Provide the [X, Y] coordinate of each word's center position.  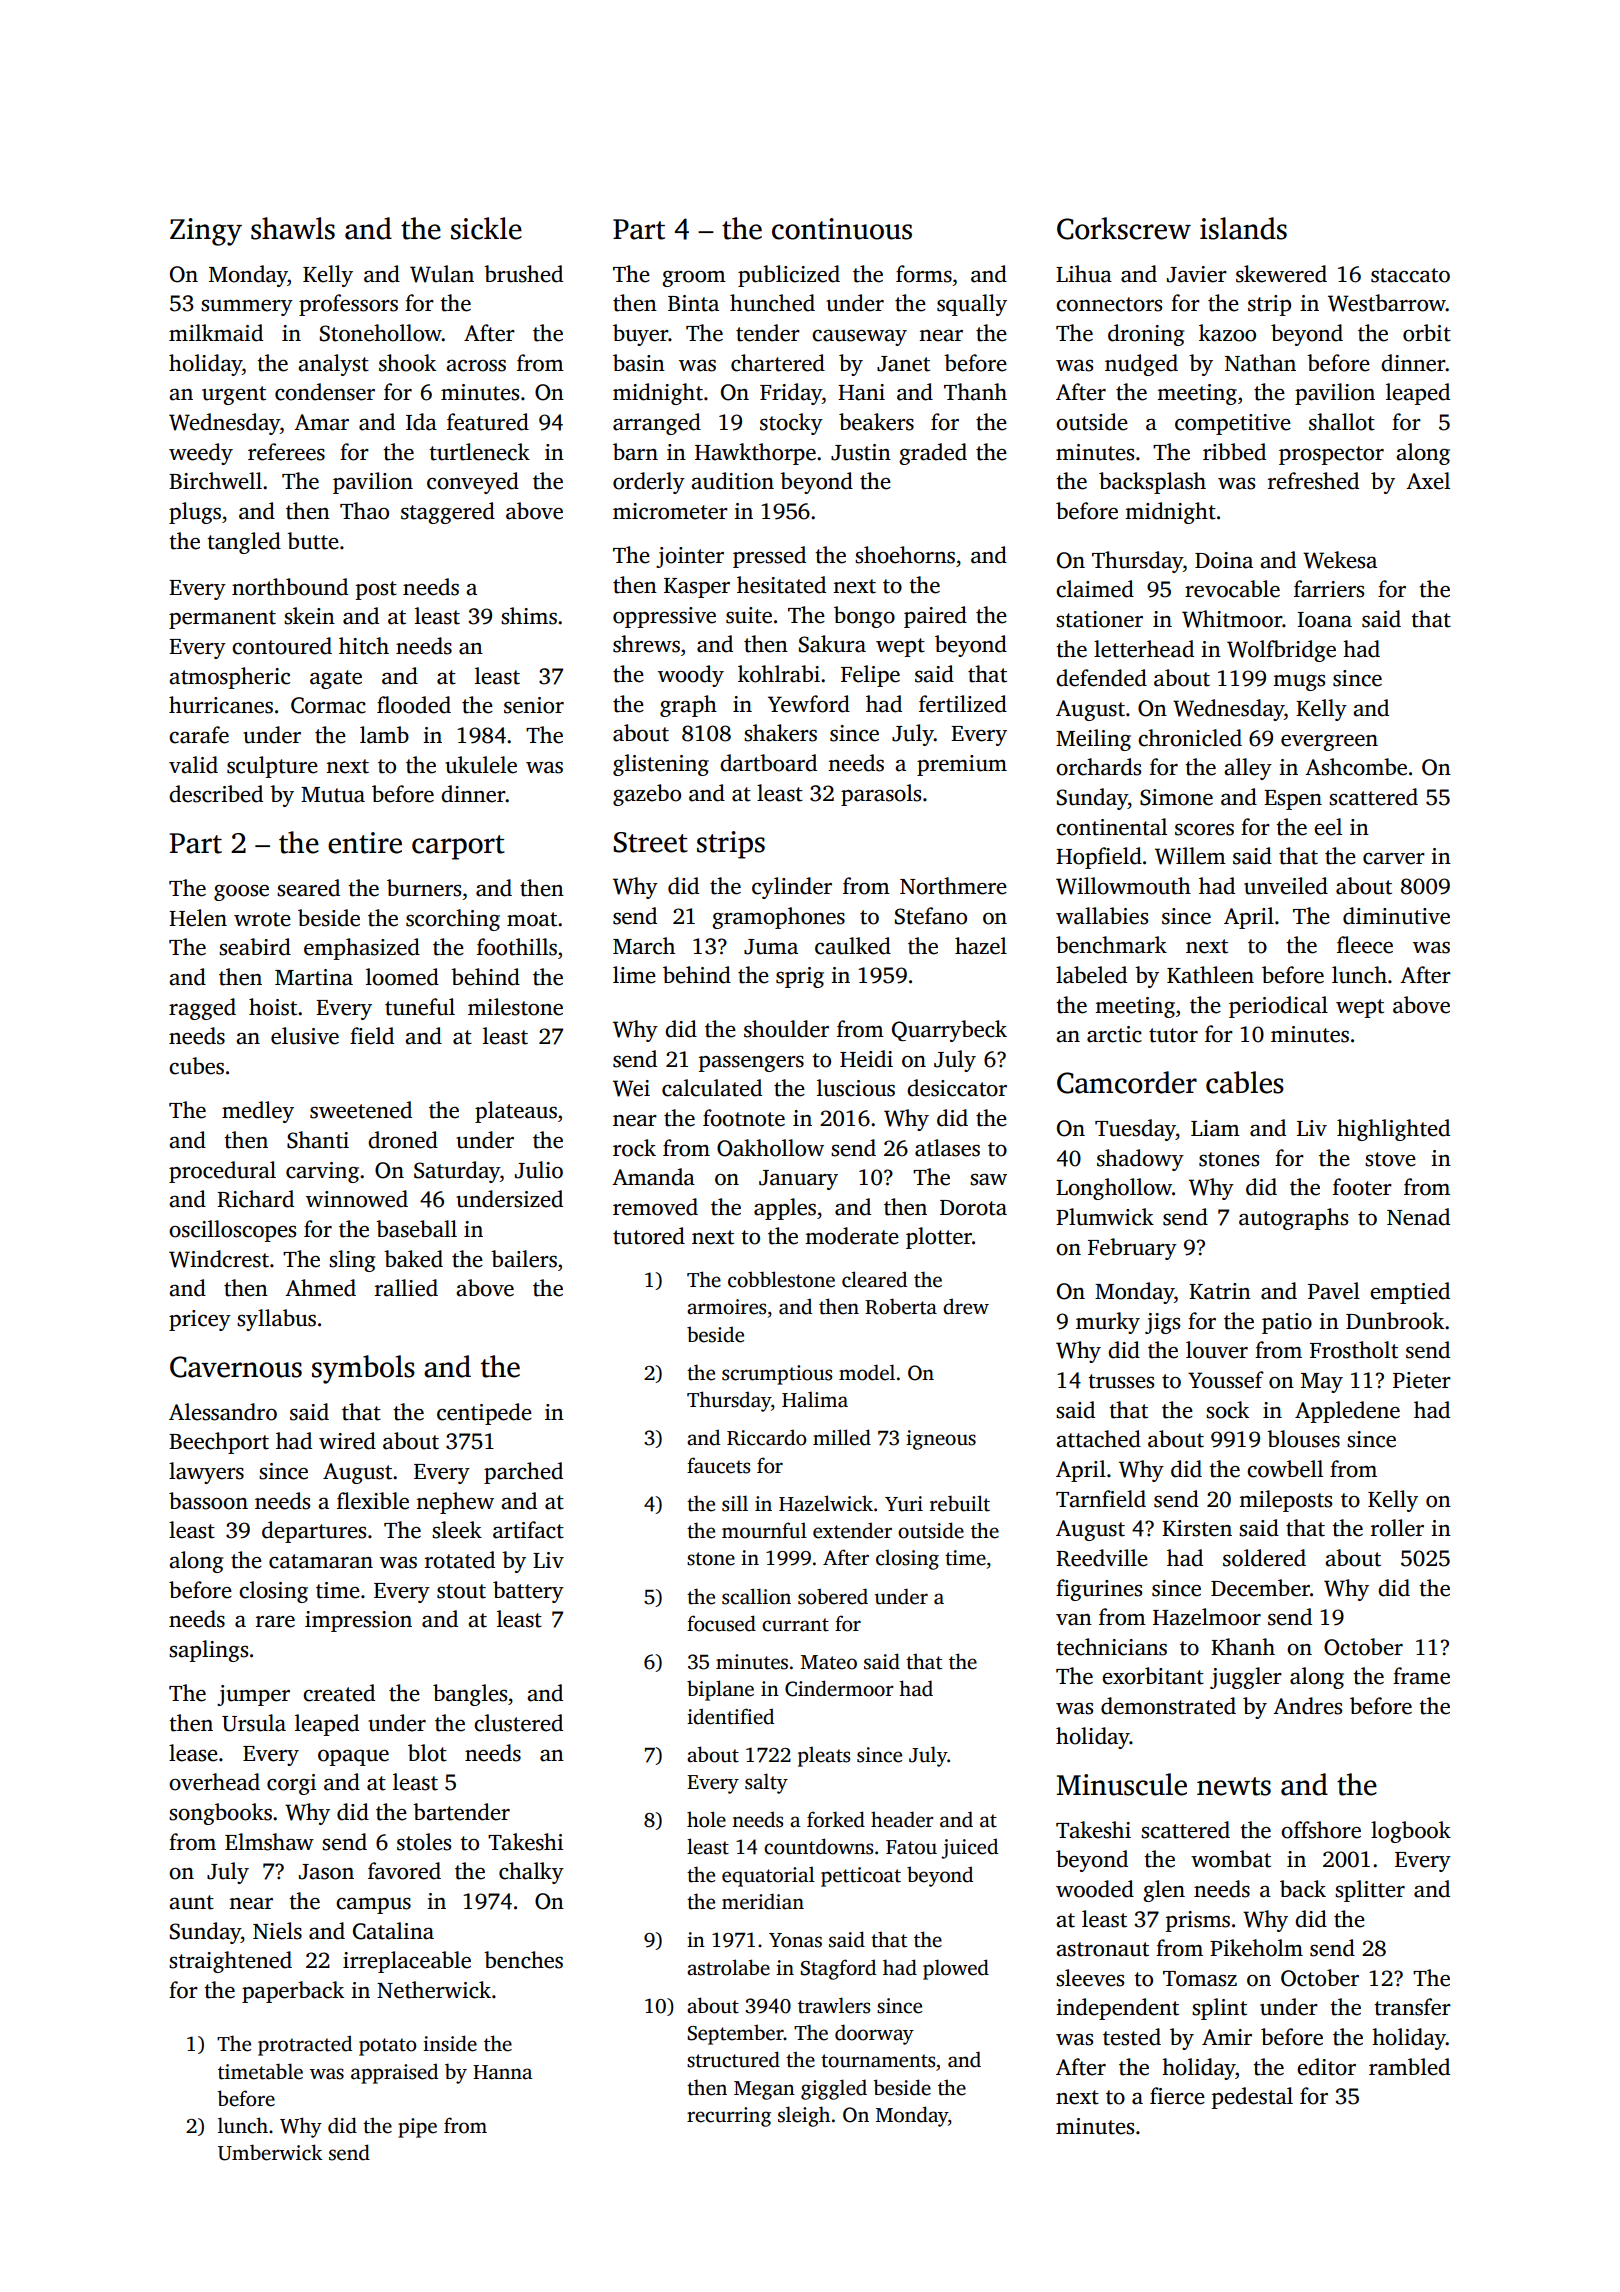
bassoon [208, 1501]
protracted [305, 2045]
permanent [222, 619]
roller [1397, 1528]
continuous [842, 229]
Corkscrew [1124, 228]
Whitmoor [1232, 619]
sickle [486, 228]
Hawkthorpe [755, 454]
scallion [756, 1596]
